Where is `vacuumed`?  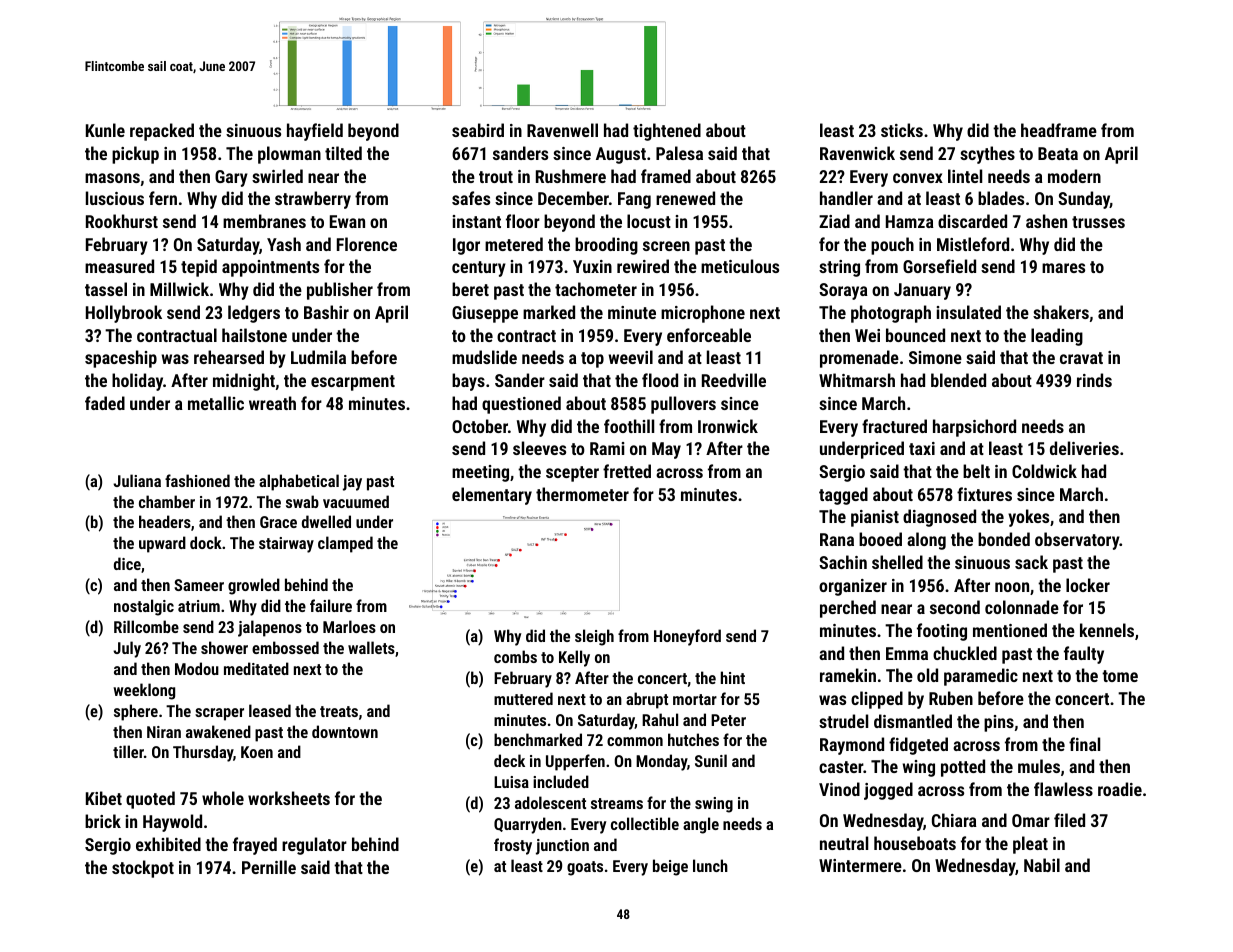
vacuumed is located at coordinates (356, 501).
